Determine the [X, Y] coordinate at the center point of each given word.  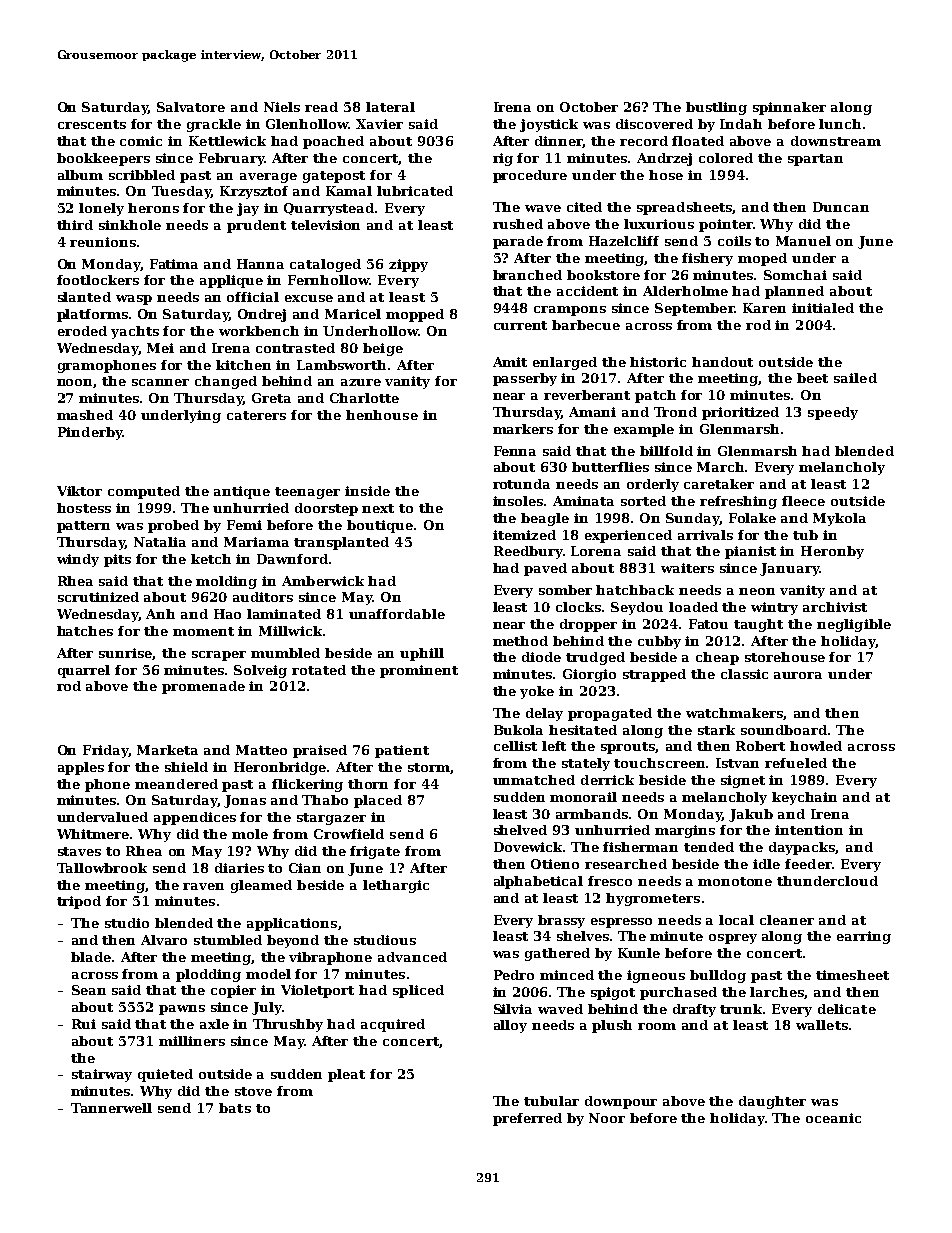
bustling [716, 108]
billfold [666, 451]
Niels [282, 107]
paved [545, 569]
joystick [549, 125]
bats [235, 1108]
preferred [527, 1119]
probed [173, 526]
